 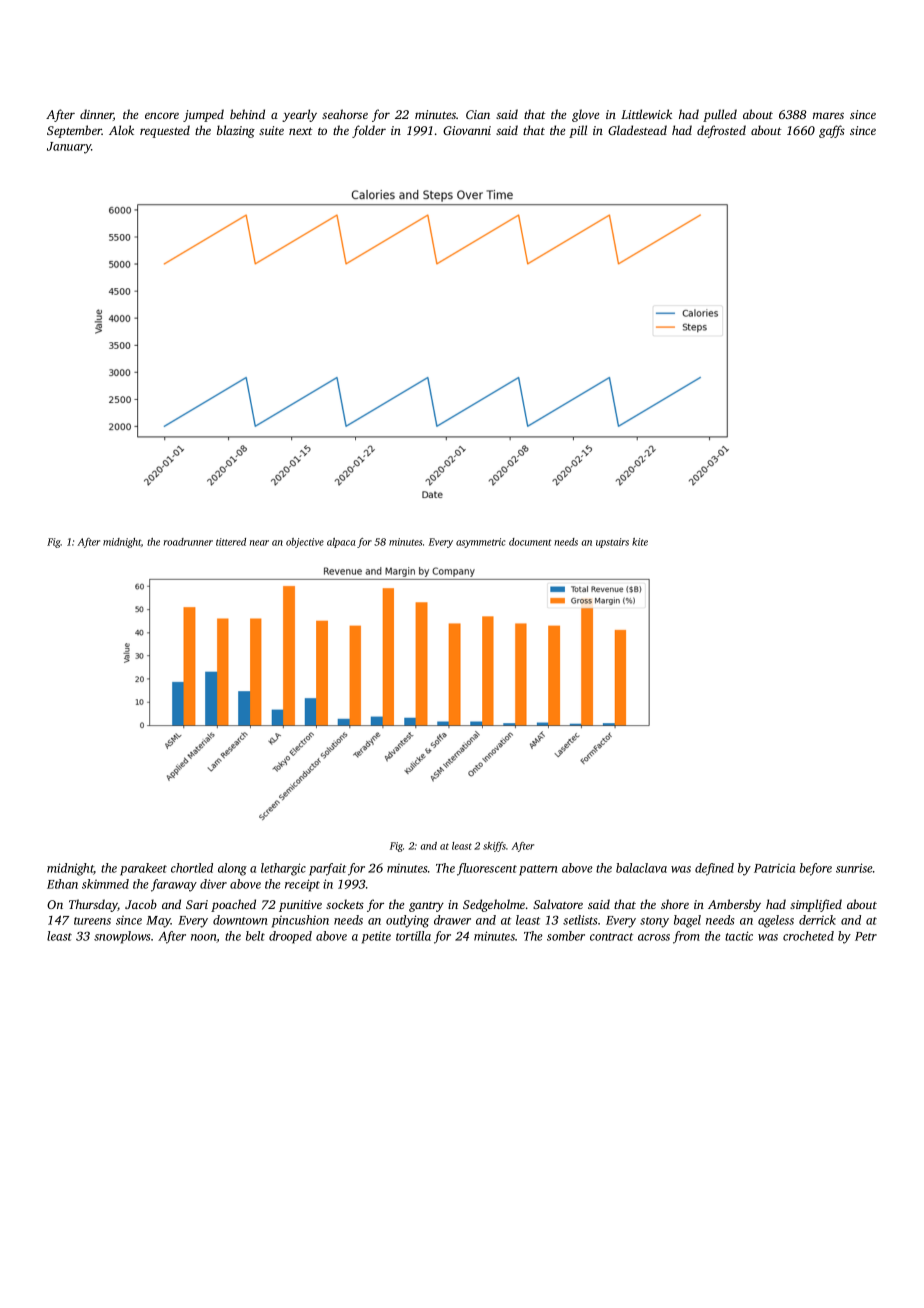 What do you see at coordinates (143, 869) in the screenshot?
I see `parakeet` at bounding box center [143, 869].
